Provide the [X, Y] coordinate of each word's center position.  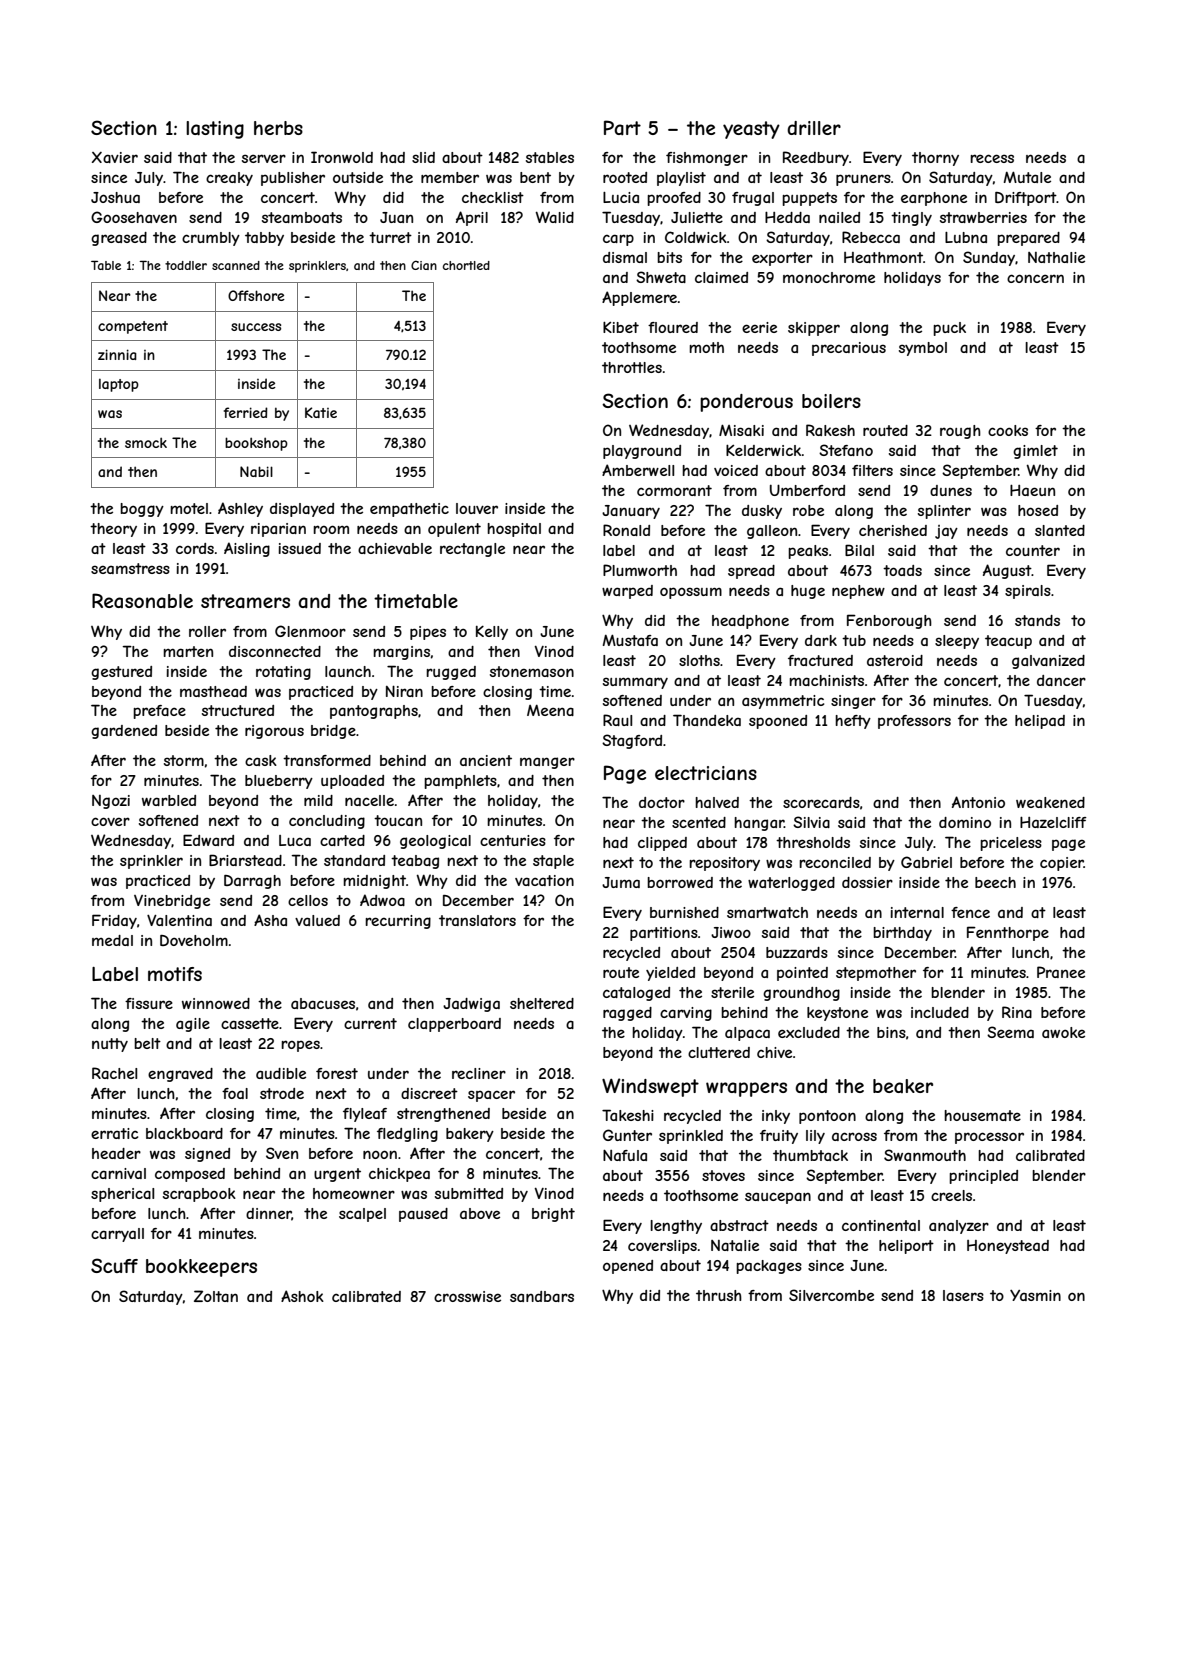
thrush [719, 1295]
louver [477, 508]
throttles [632, 367]
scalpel [362, 1215]
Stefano [846, 450]
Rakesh [830, 430]
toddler [186, 265]
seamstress [130, 568]
